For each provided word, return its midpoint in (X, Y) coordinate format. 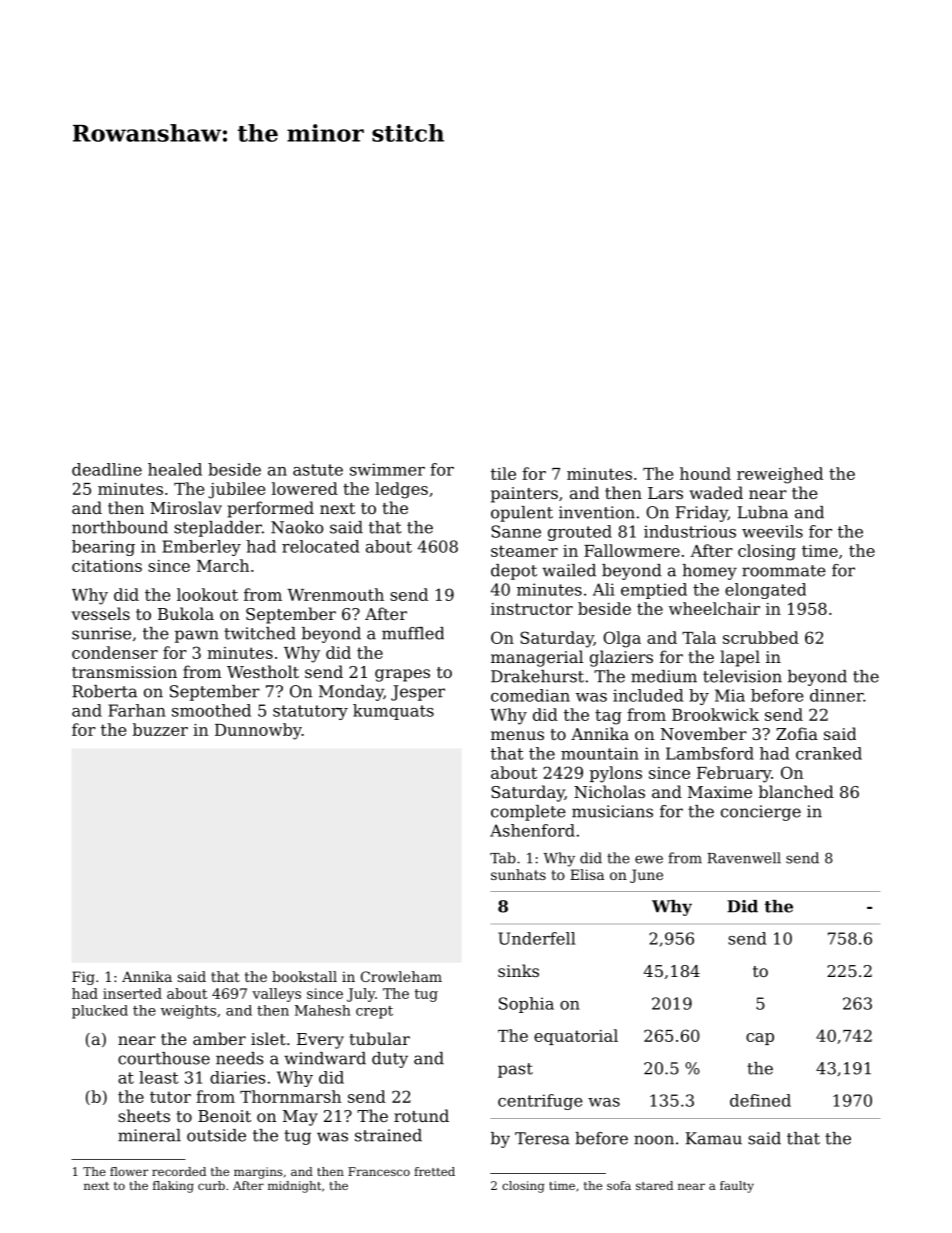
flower (129, 1171)
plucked (100, 1012)
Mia (730, 695)
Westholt (263, 671)
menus (517, 735)
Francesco (379, 1171)
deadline (107, 469)
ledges (401, 490)
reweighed (780, 475)
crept (374, 1012)
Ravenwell (744, 858)
